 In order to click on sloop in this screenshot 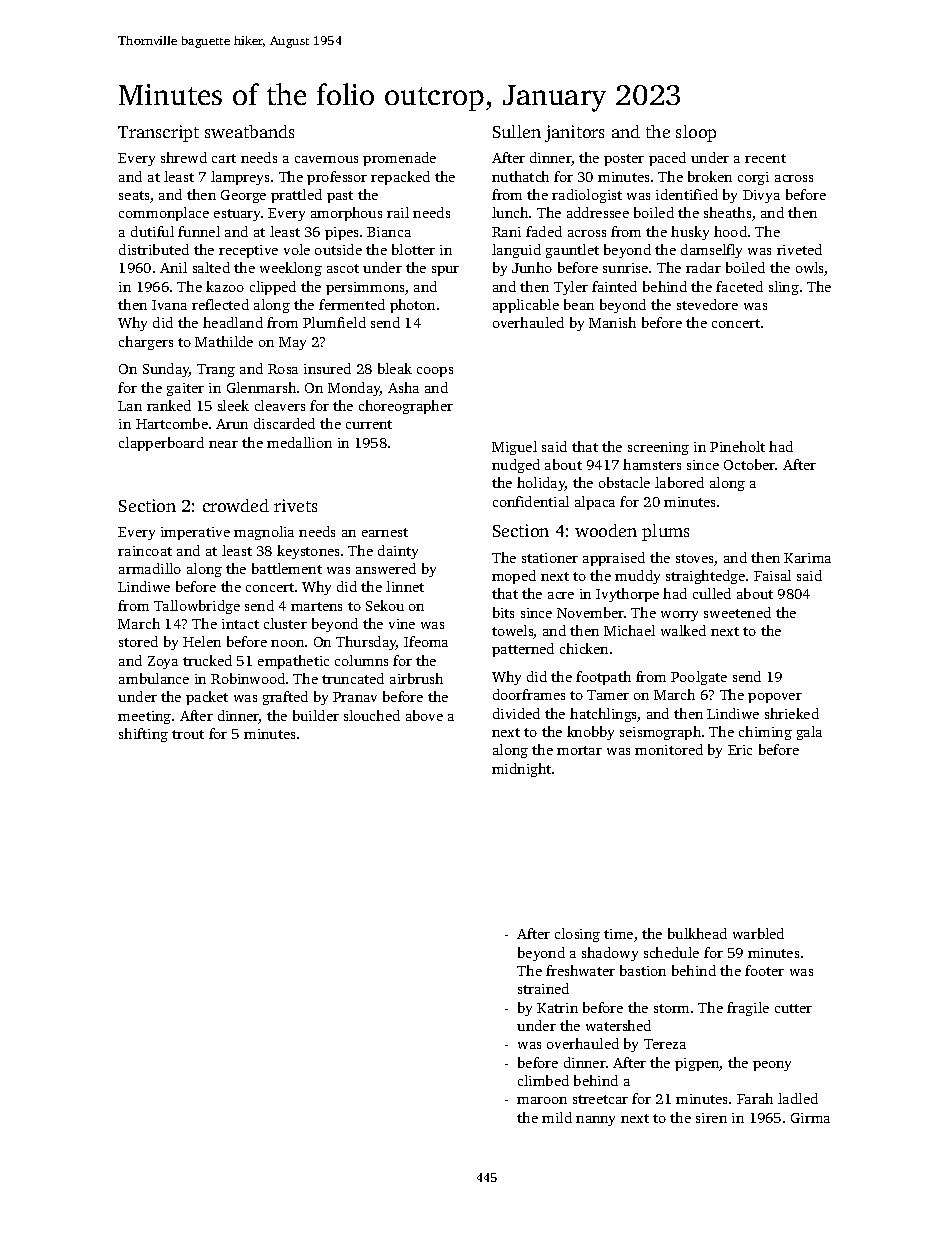, I will do `click(696, 133)`.
